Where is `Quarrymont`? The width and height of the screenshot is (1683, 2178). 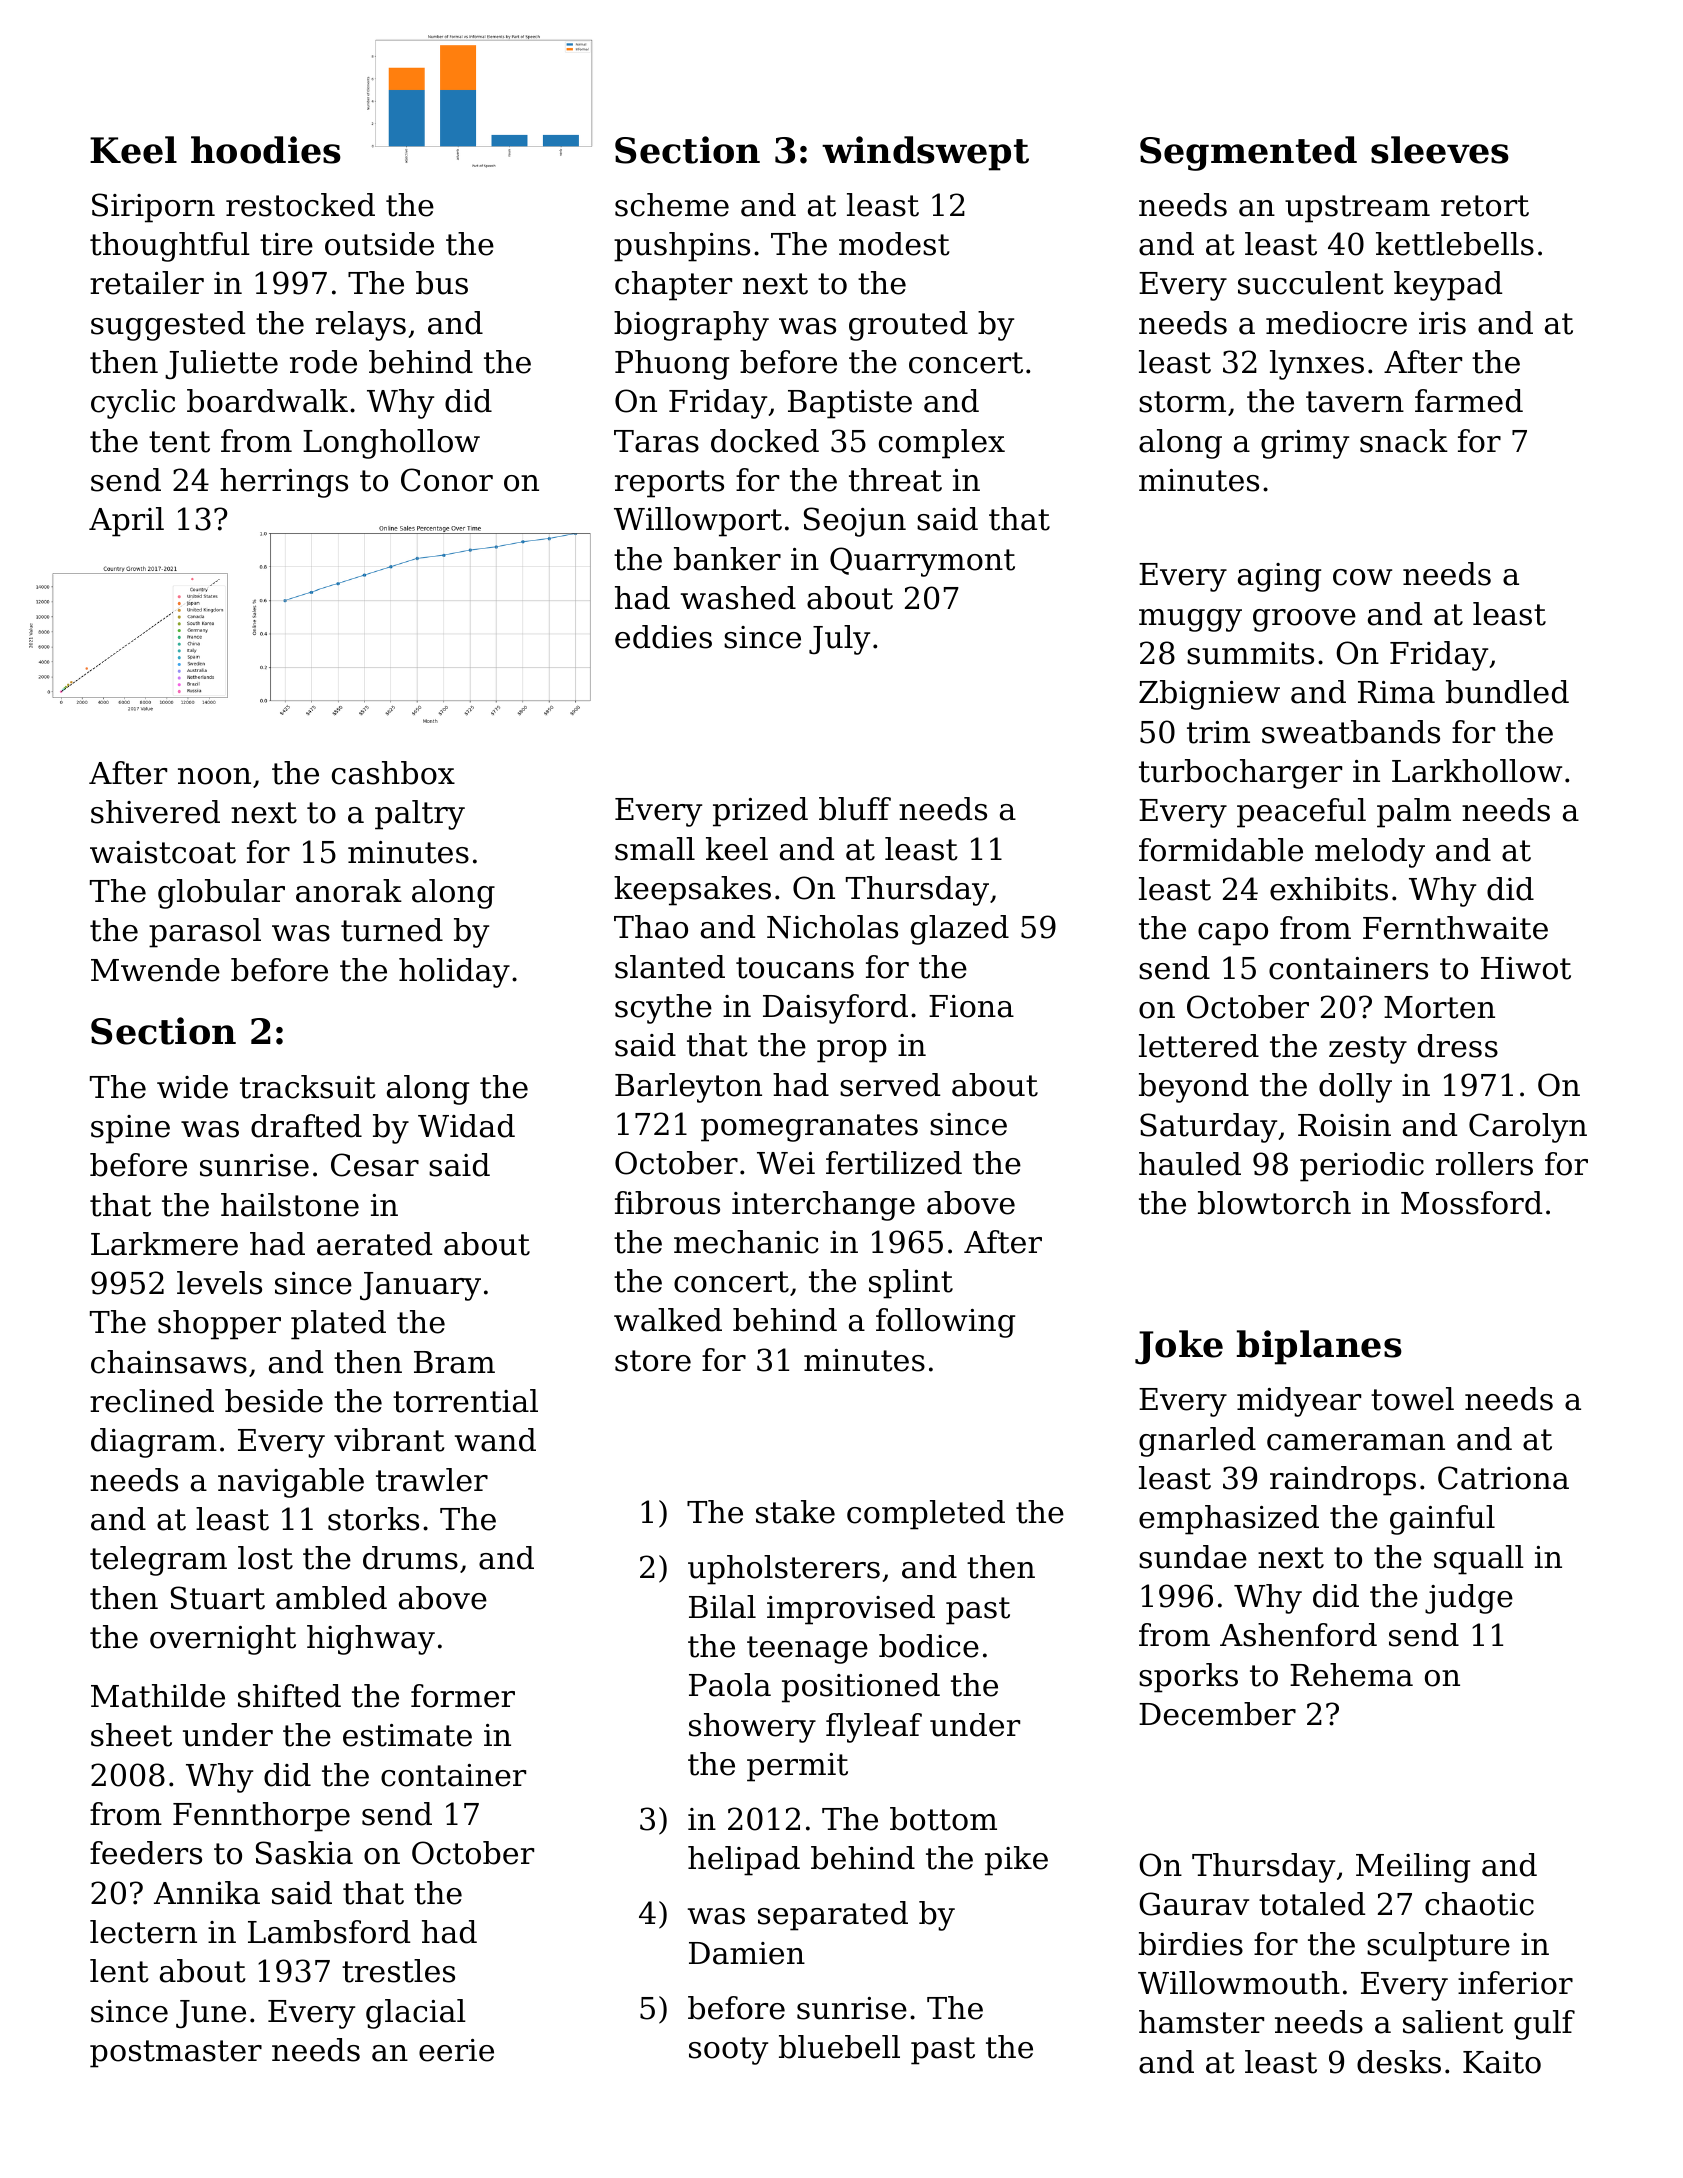
Quarrymont is located at coordinates (922, 562).
